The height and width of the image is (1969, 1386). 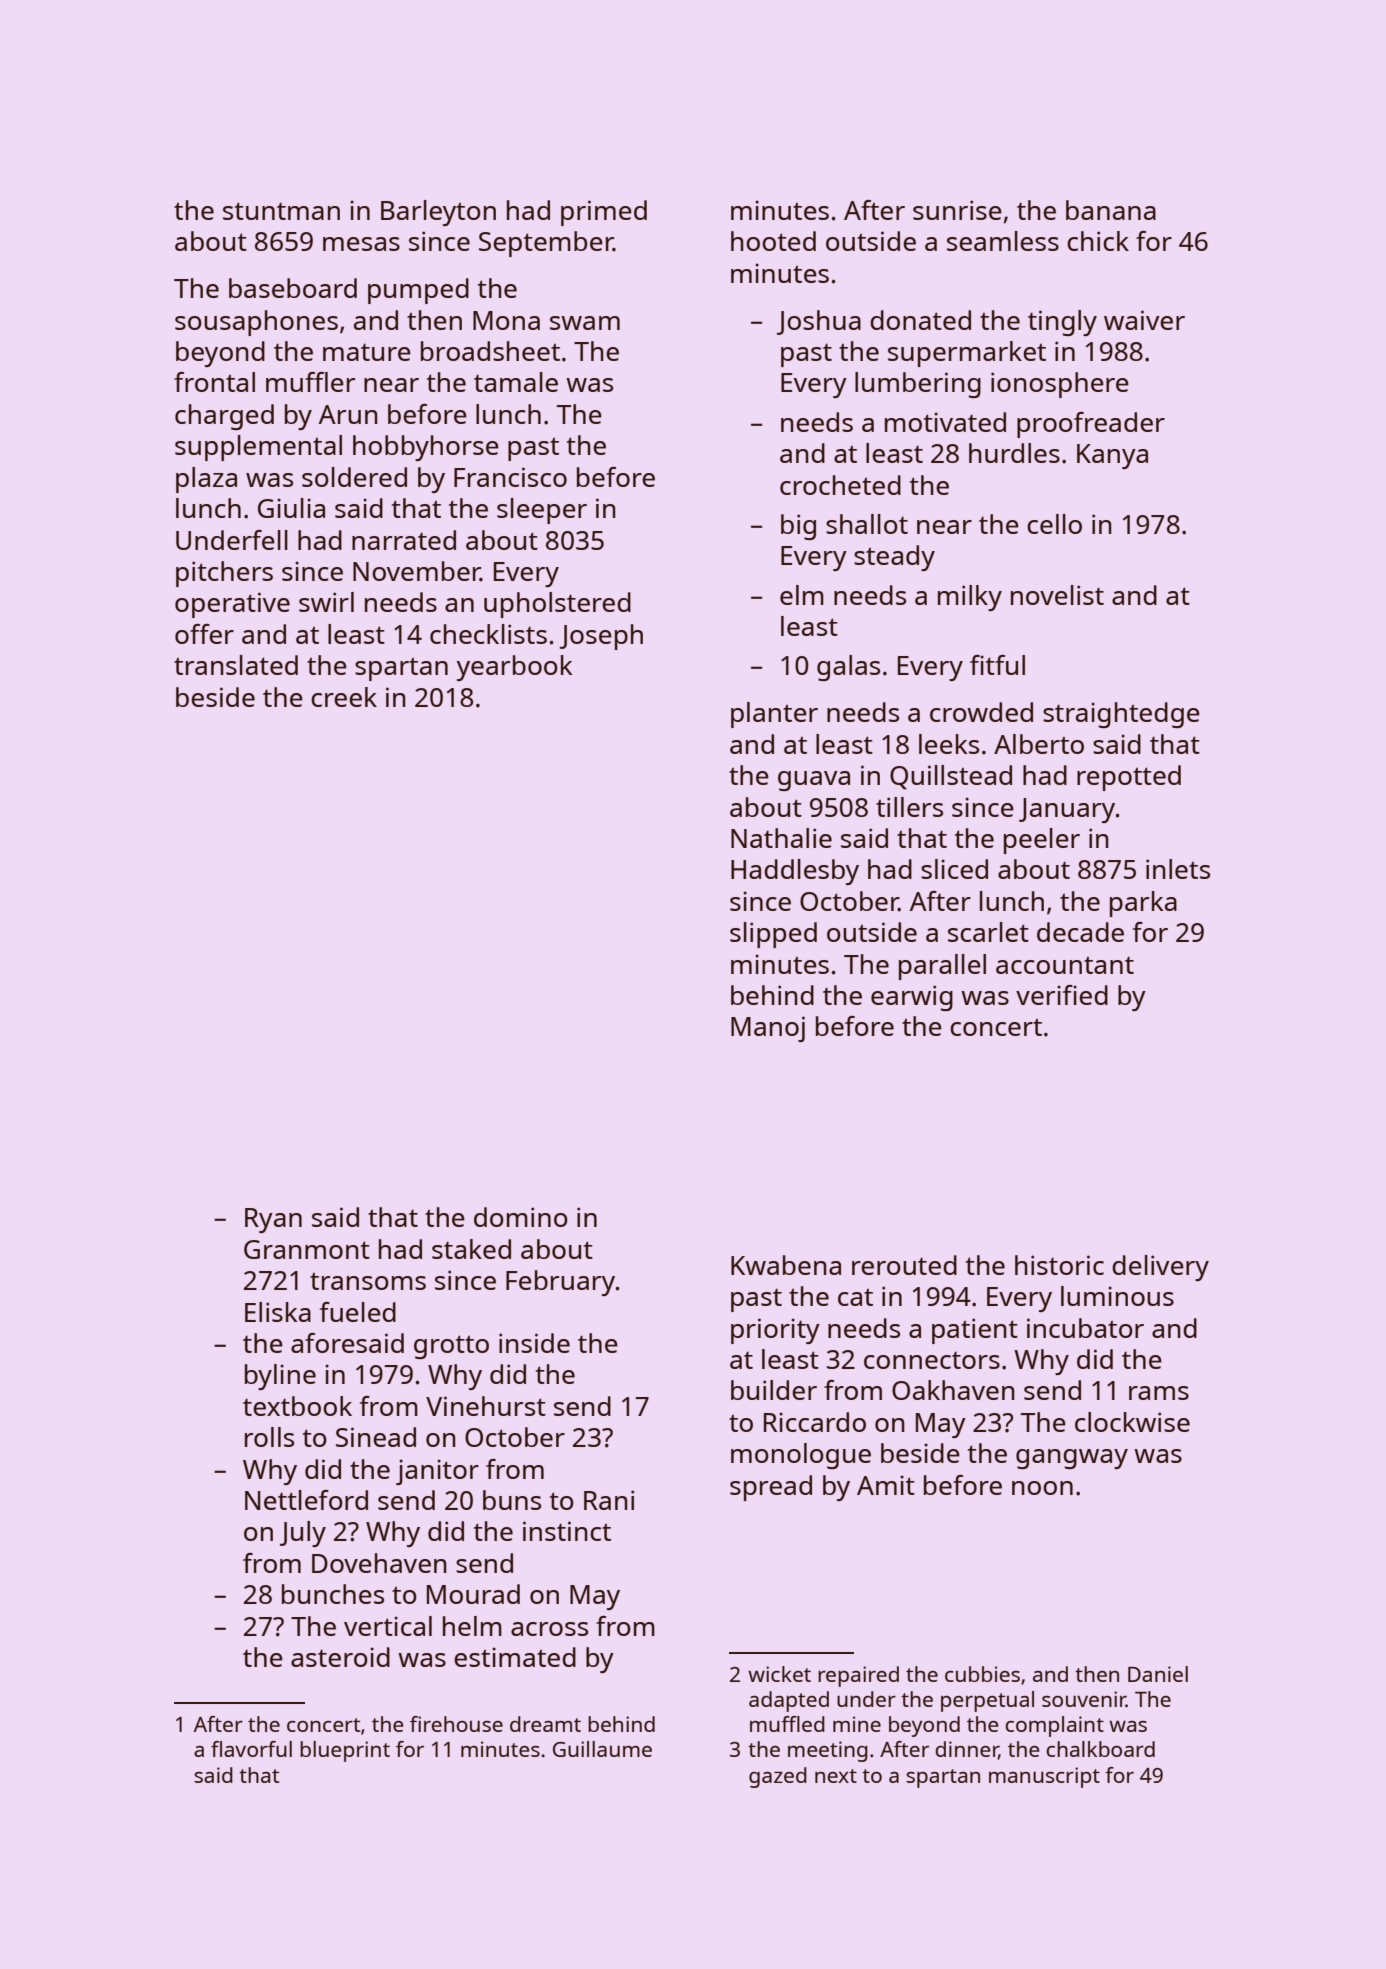 I want to click on Nathalie, so click(x=781, y=838).
